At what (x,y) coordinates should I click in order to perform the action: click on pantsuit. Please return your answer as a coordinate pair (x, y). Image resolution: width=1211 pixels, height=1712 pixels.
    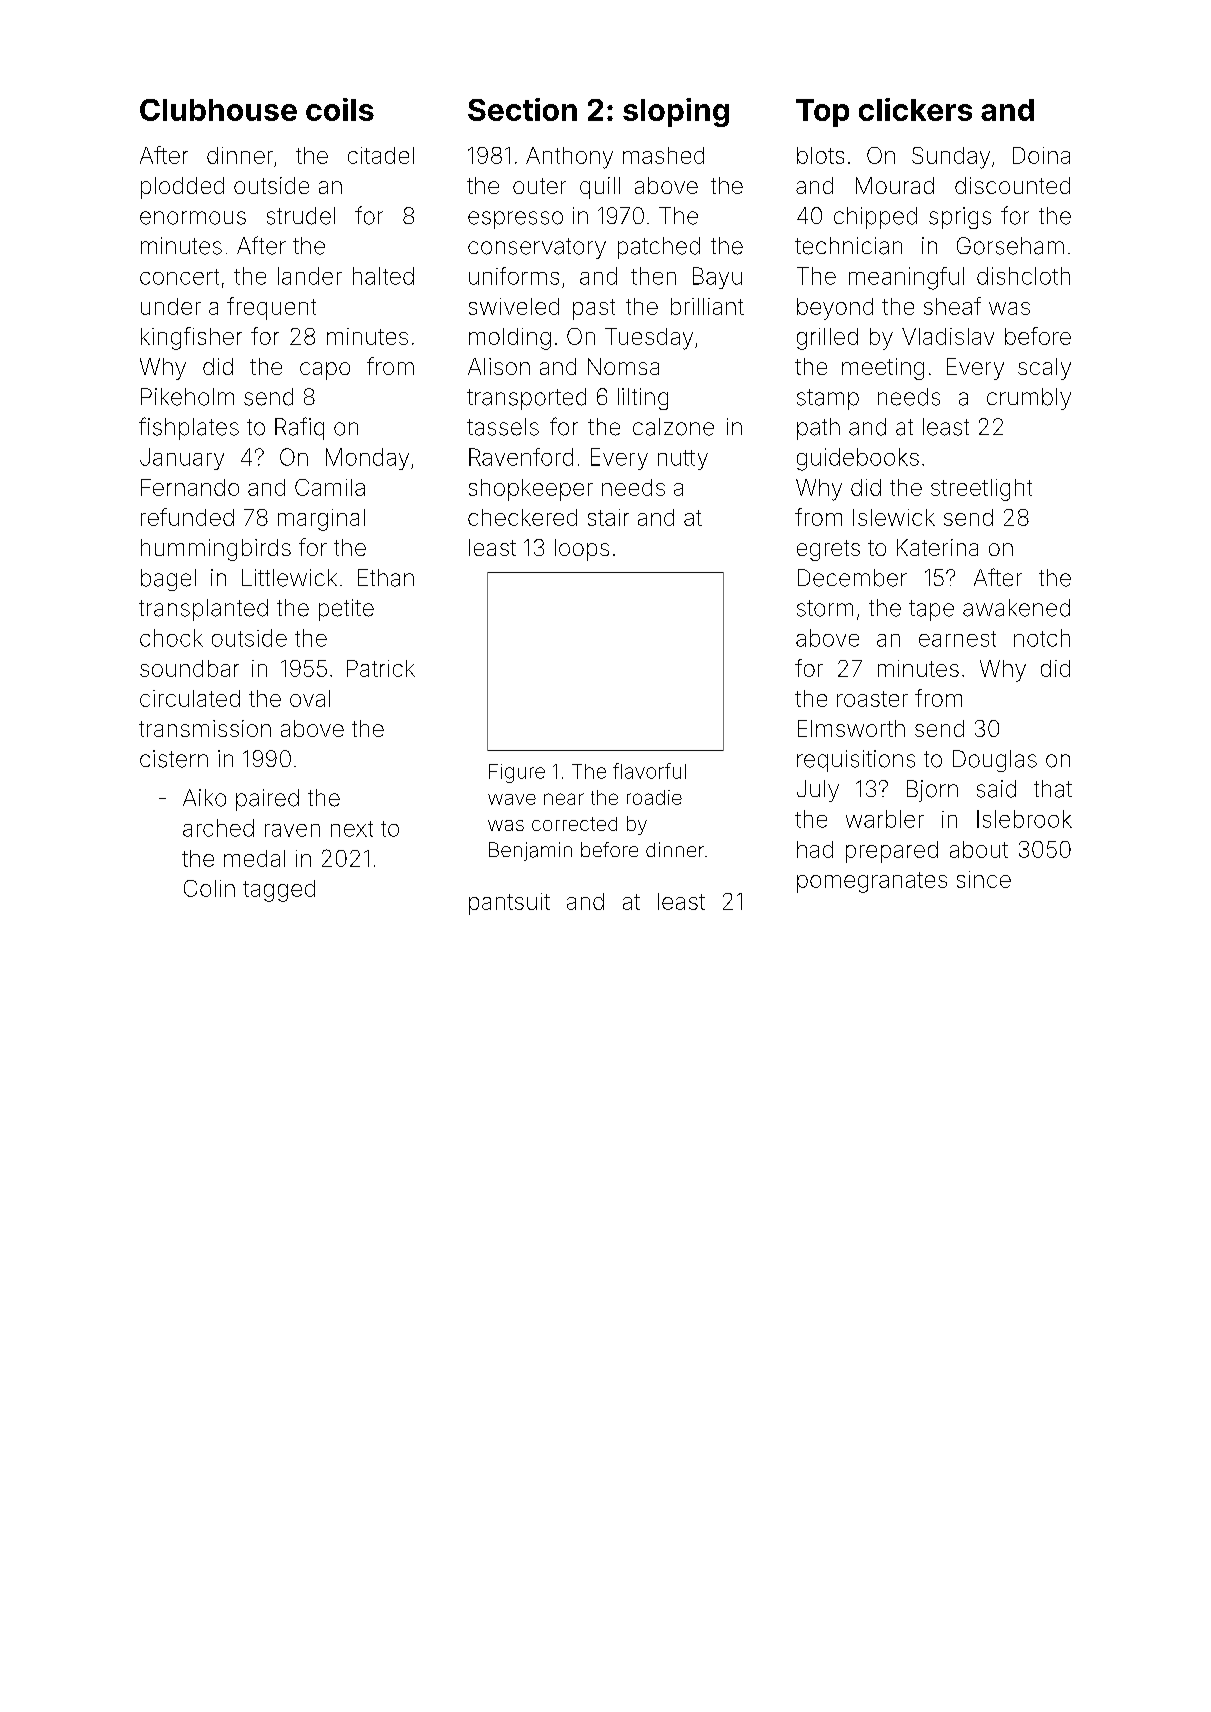
    Looking at the image, I should click on (509, 904).
